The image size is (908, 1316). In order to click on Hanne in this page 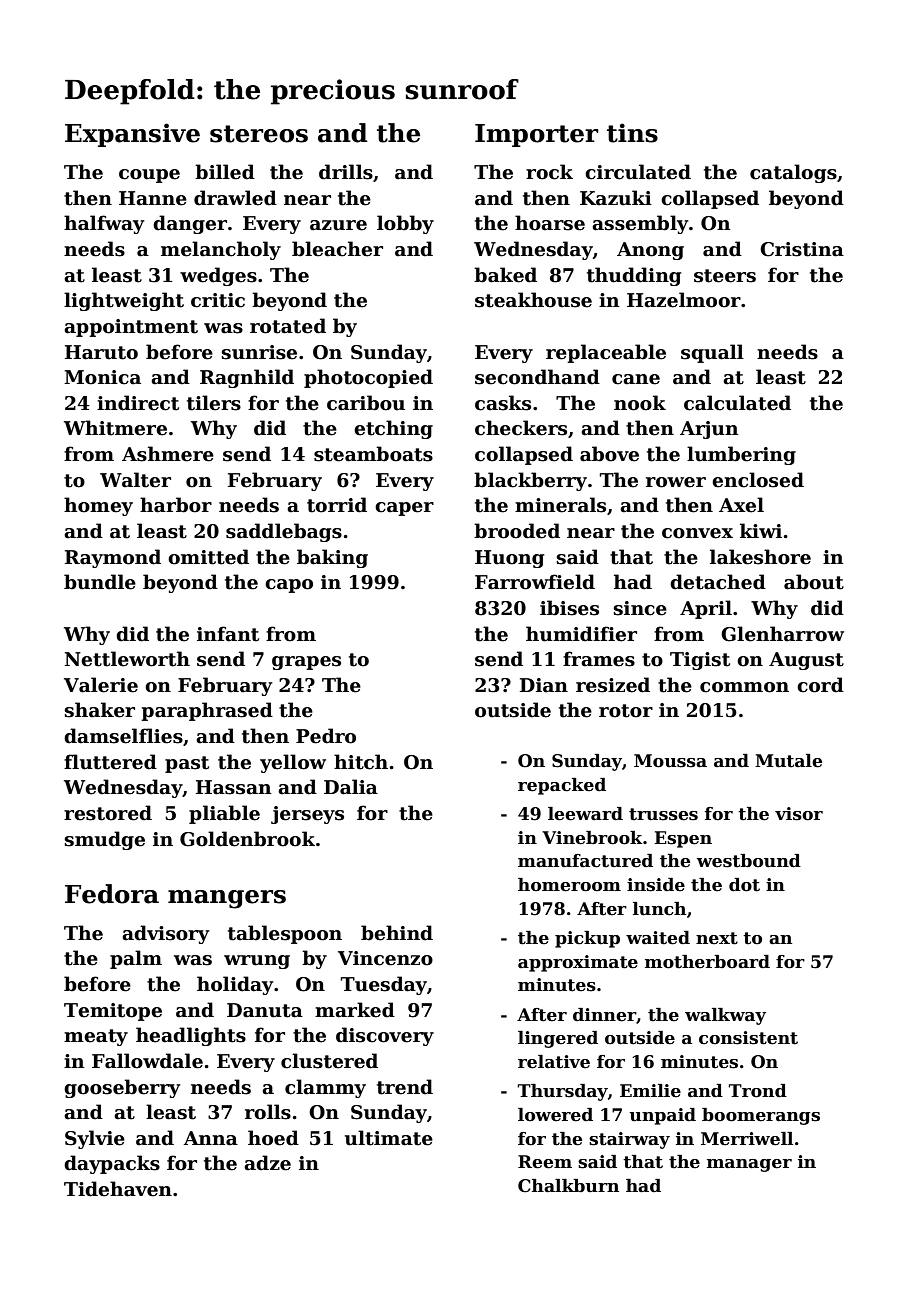, I will do `click(153, 198)`.
